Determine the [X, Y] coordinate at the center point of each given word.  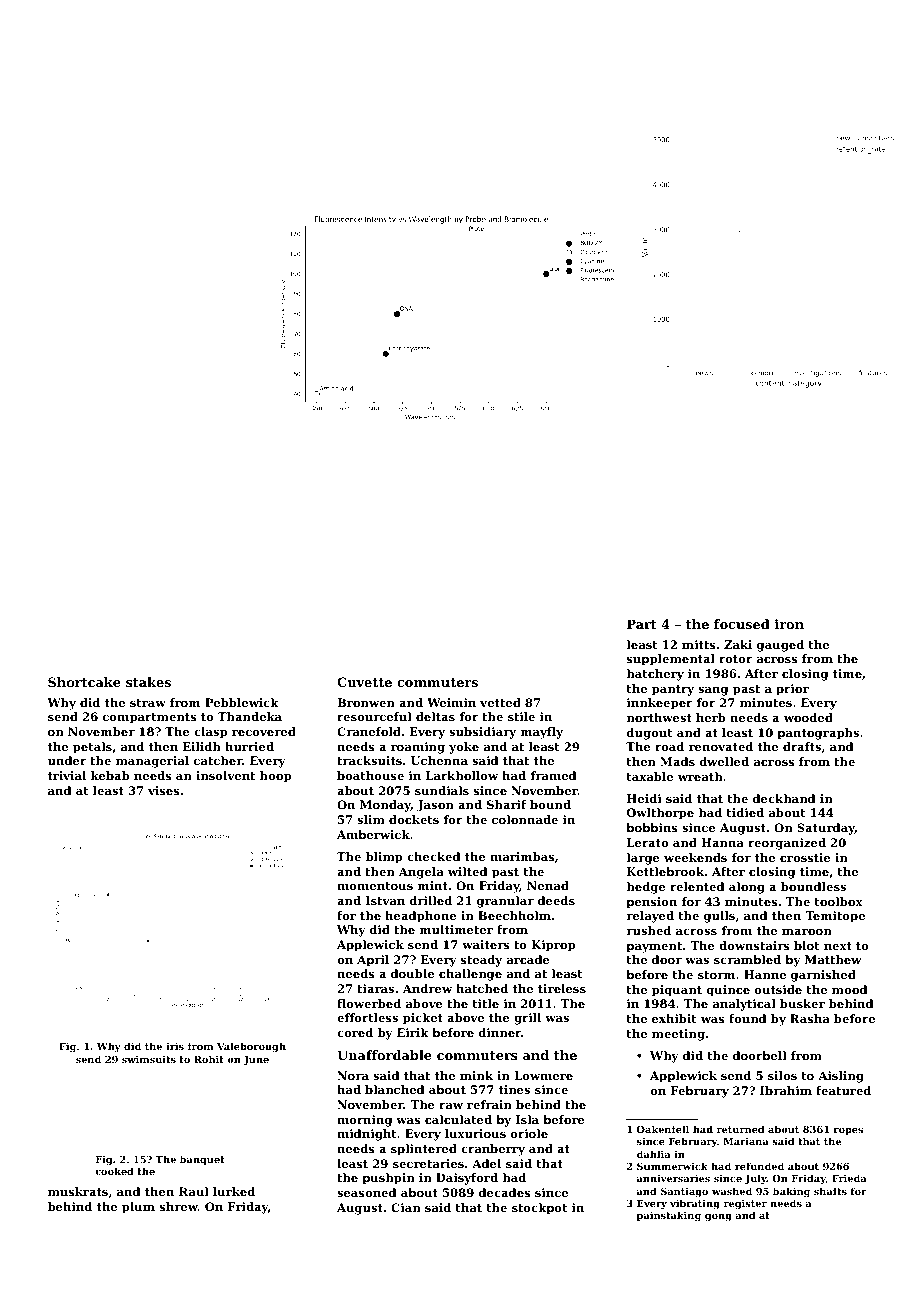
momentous [375, 886]
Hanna [722, 842]
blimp [384, 858]
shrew [179, 1206]
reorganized [787, 844]
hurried [249, 746]
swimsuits [149, 1059]
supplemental [671, 660]
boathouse [370, 775]
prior [792, 690]
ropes [848, 1131]
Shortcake [84, 682]
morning [364, 1121]
